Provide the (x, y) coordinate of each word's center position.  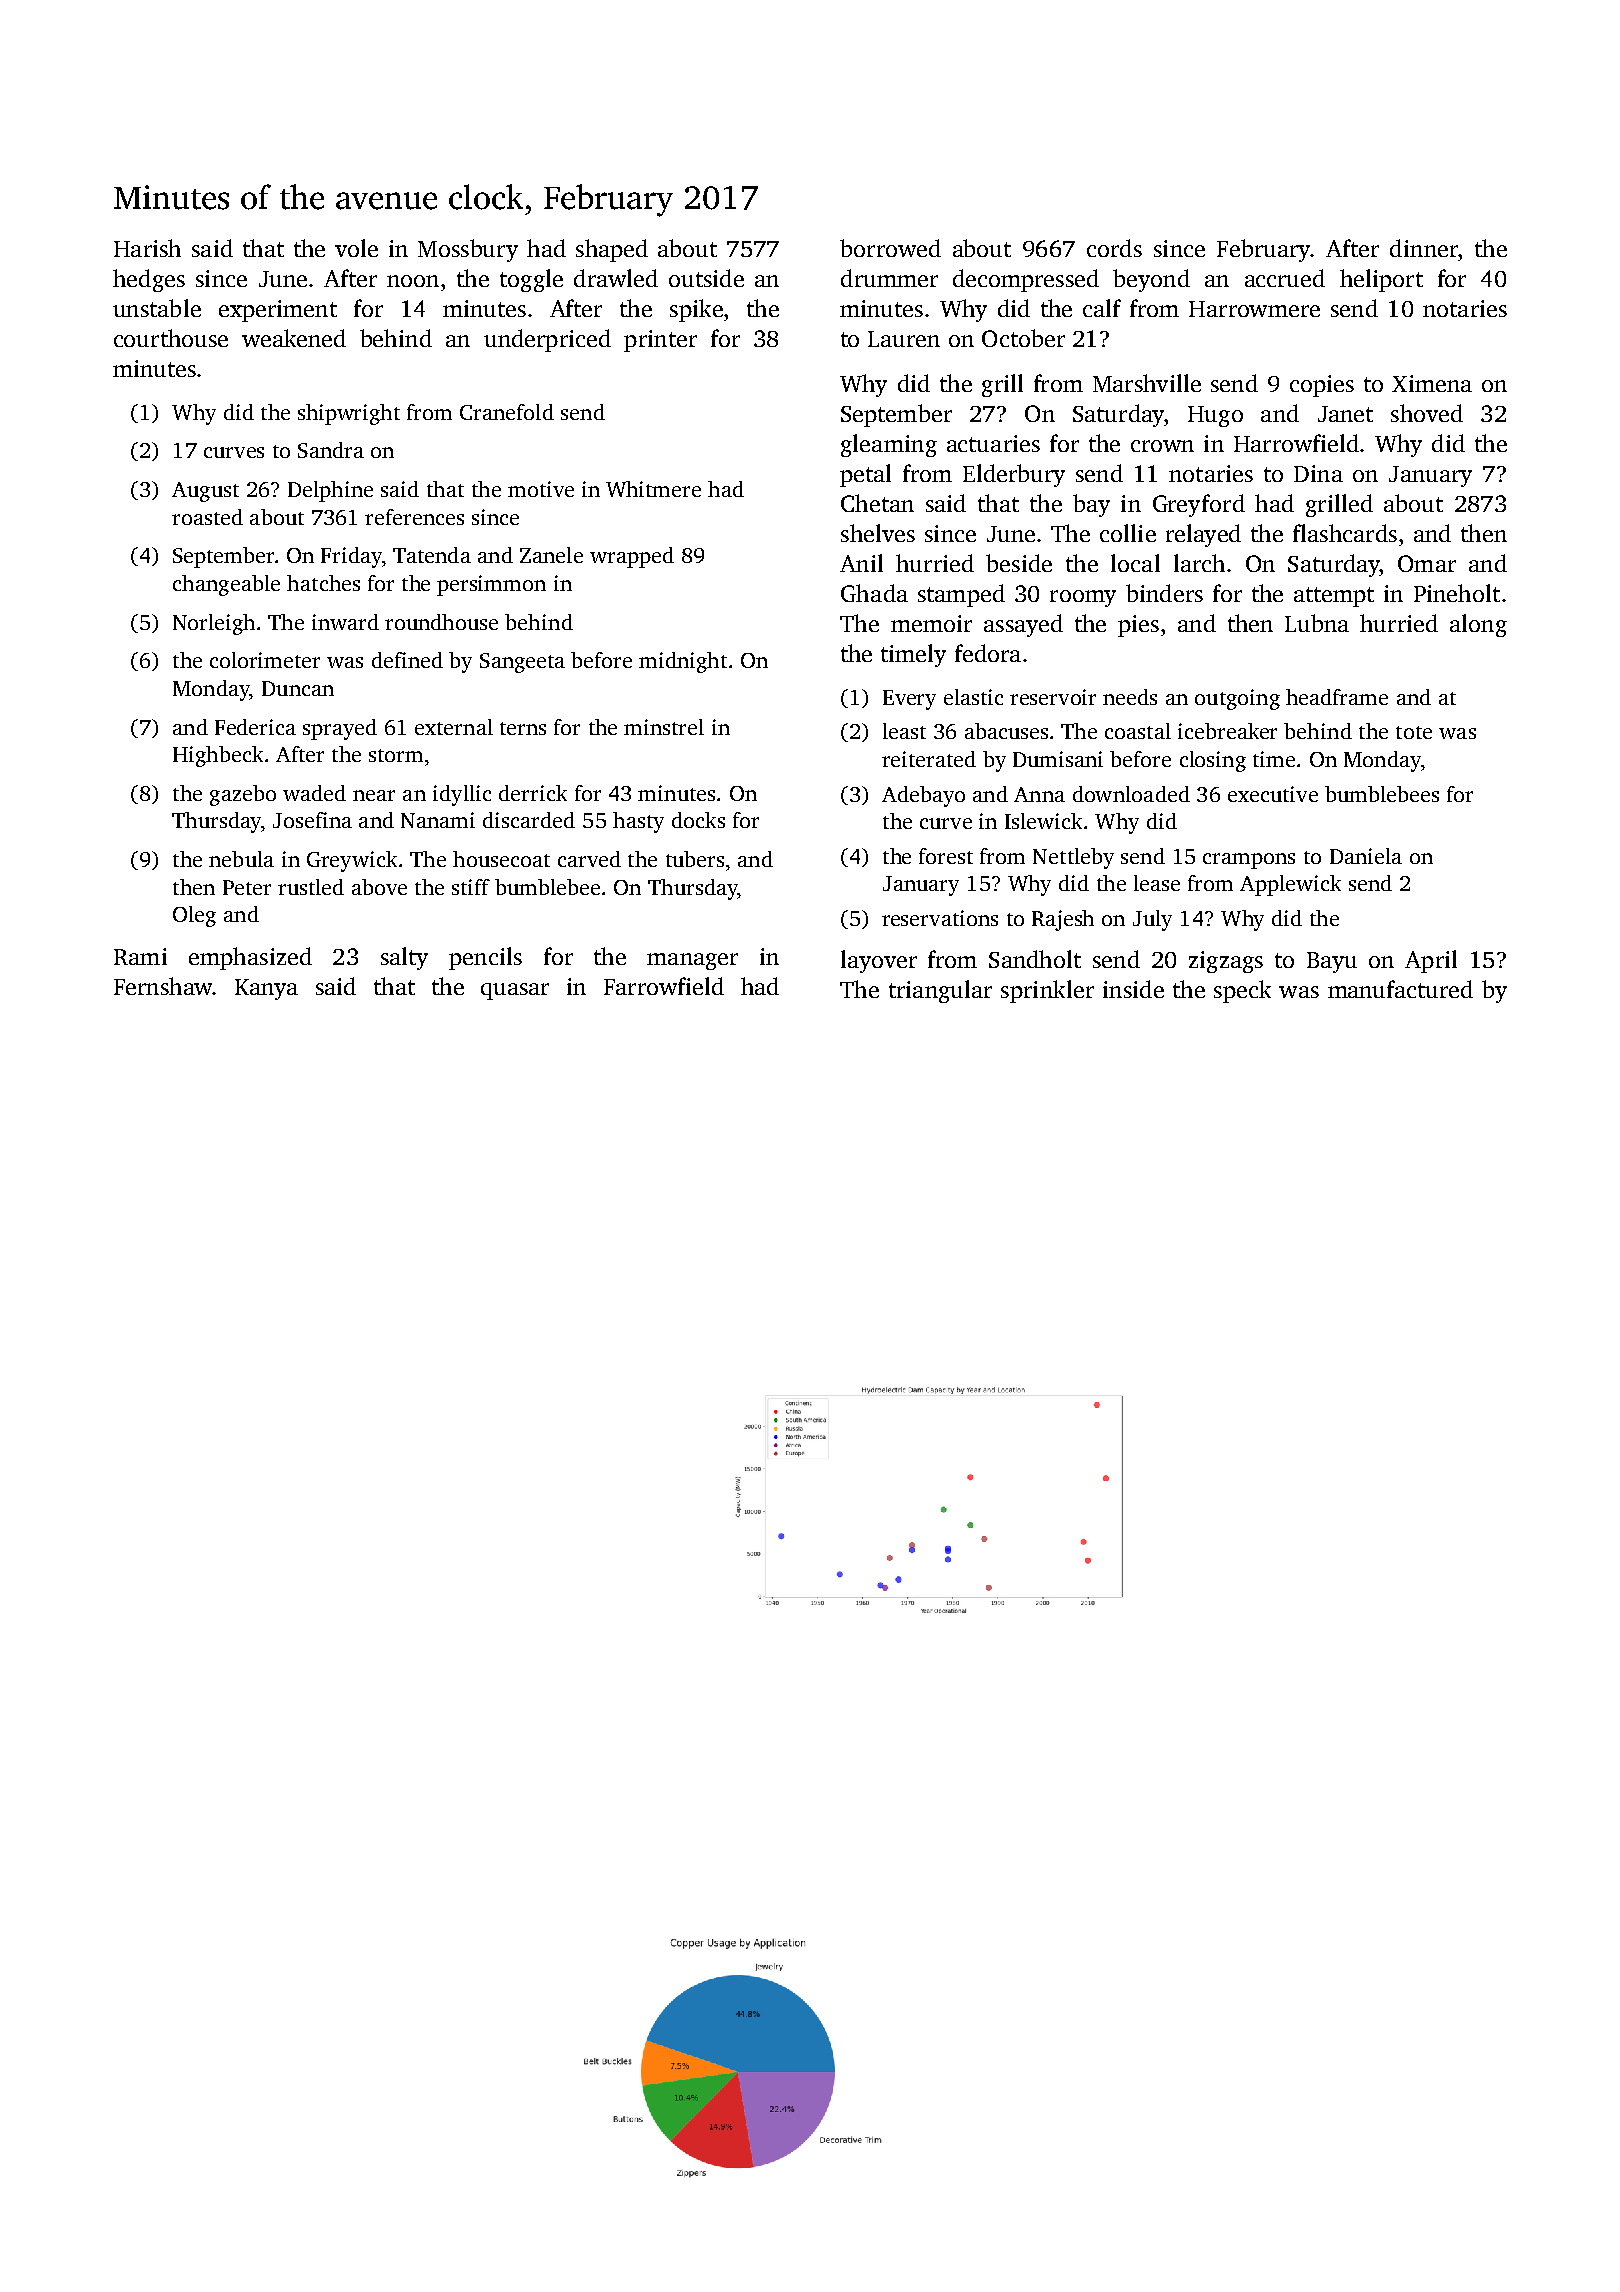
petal (865, 475)
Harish (147, 248)
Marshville (1147, 383)
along (1478, 625)
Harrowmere (1254, 309)
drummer (889, 278)
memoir (931, 623)
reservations (940, 918)
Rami (140, 956)
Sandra (331, 450)
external (454, 727)
